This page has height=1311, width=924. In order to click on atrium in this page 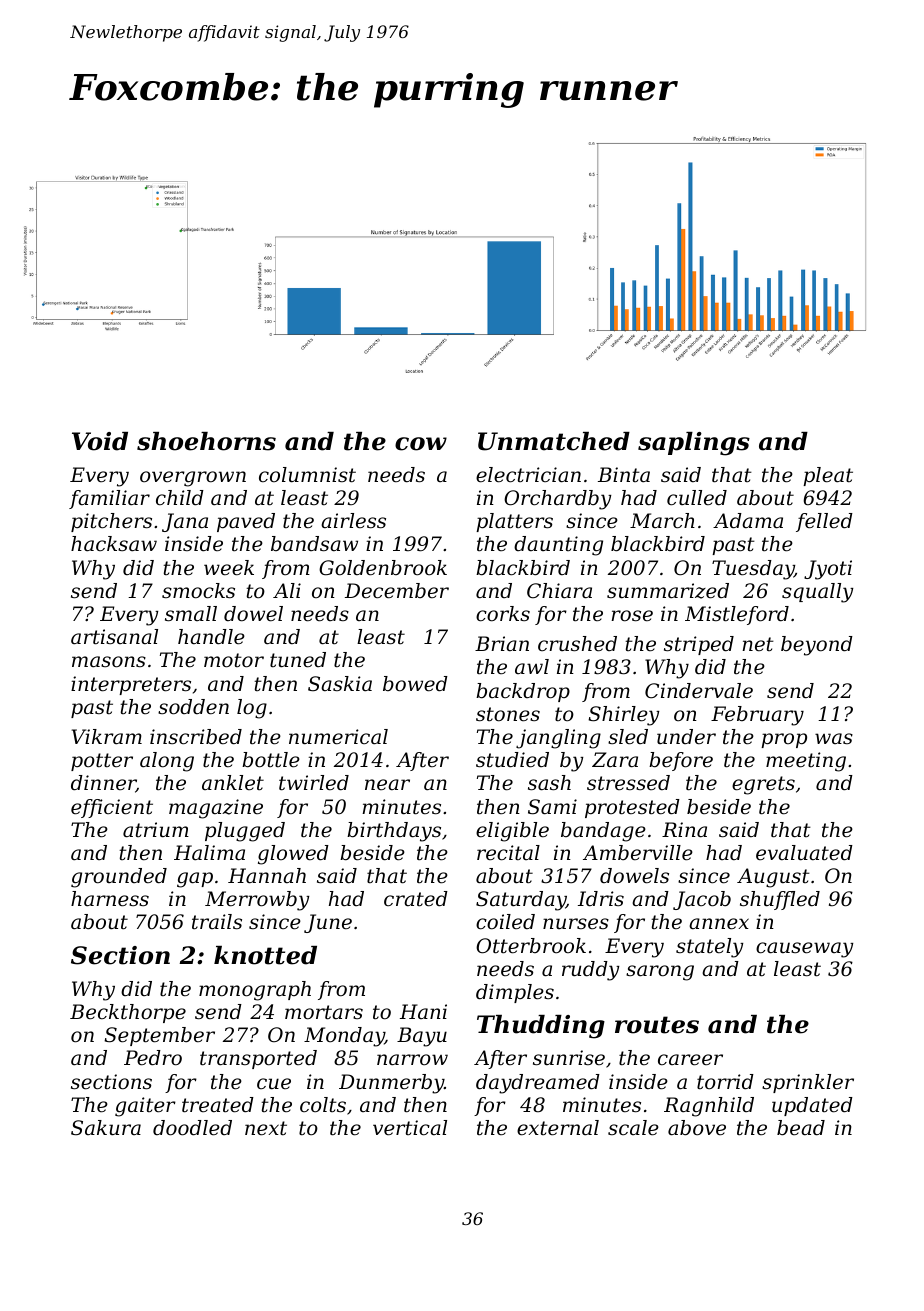, I will do `click(156, 830)`.
